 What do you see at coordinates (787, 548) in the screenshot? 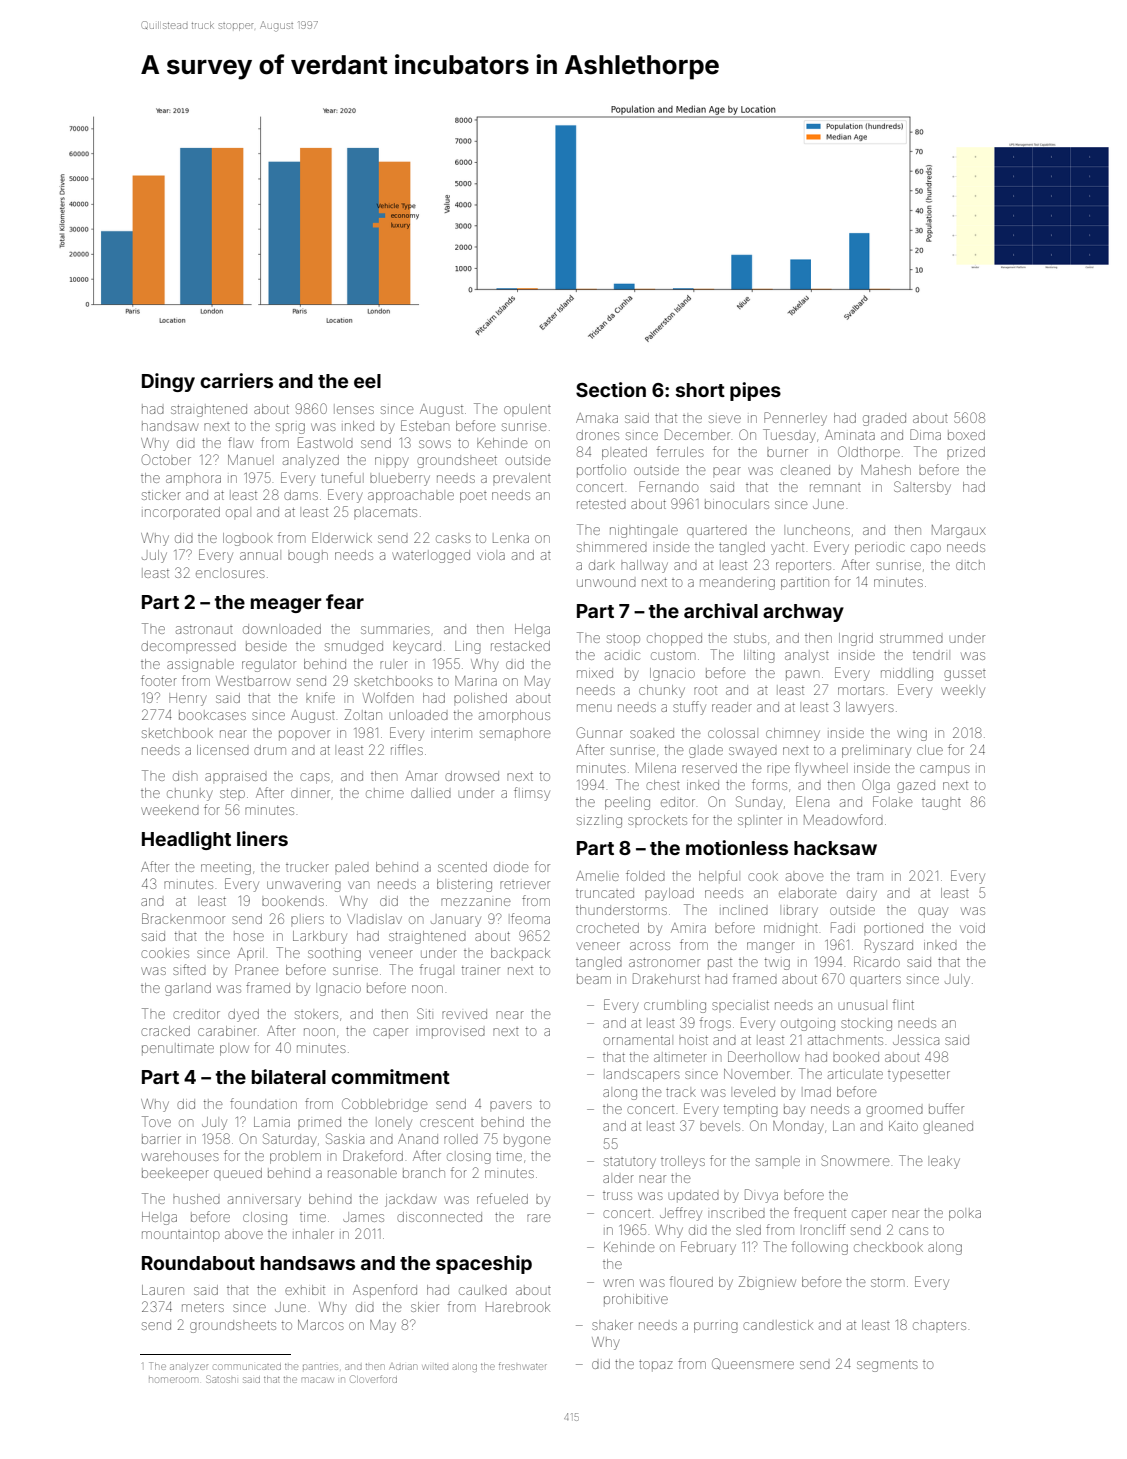
I see `yacht` at bounding box center [787, 548].
